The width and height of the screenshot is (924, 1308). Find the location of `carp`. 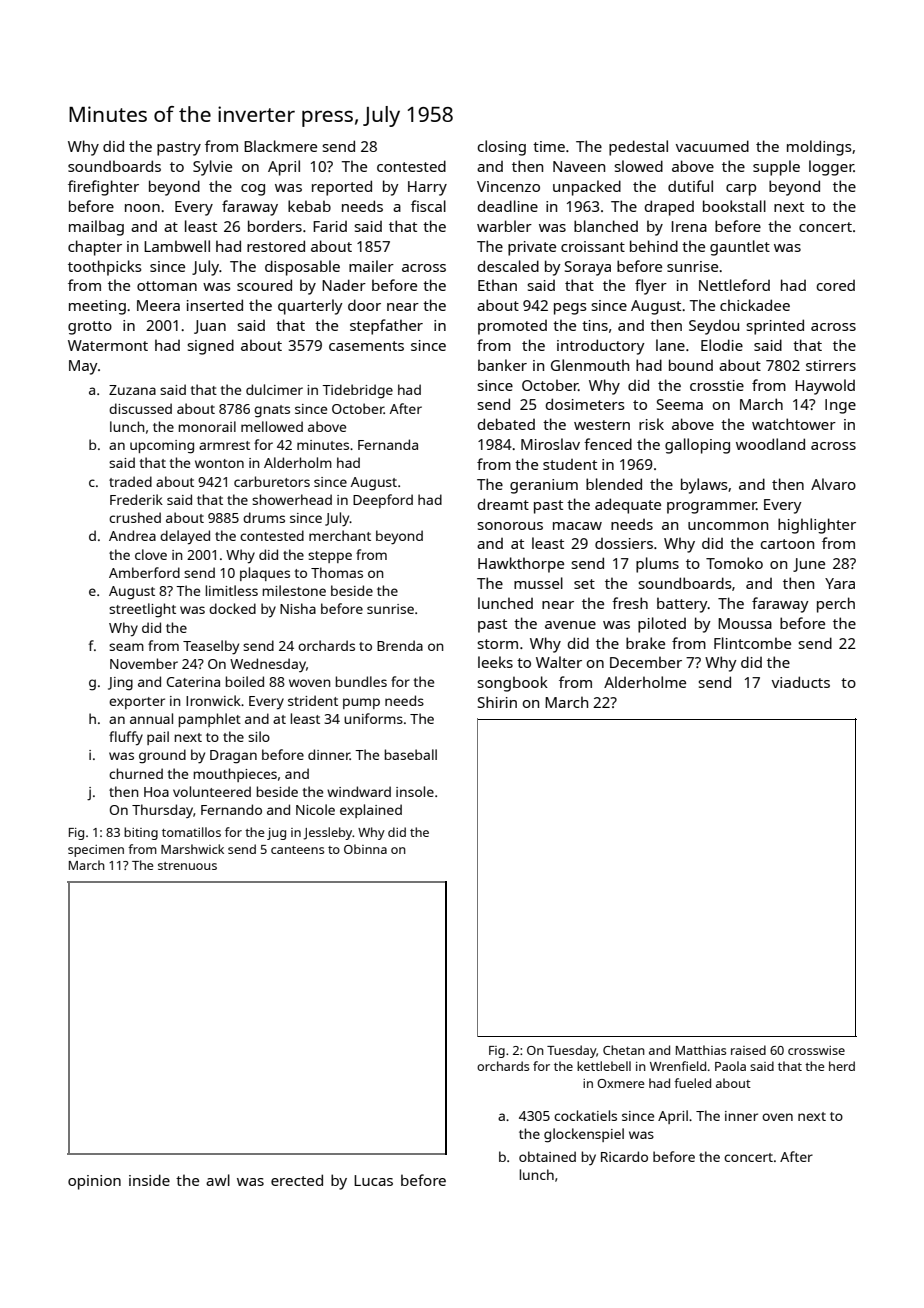

carp is located at coordinates (741, 190).
